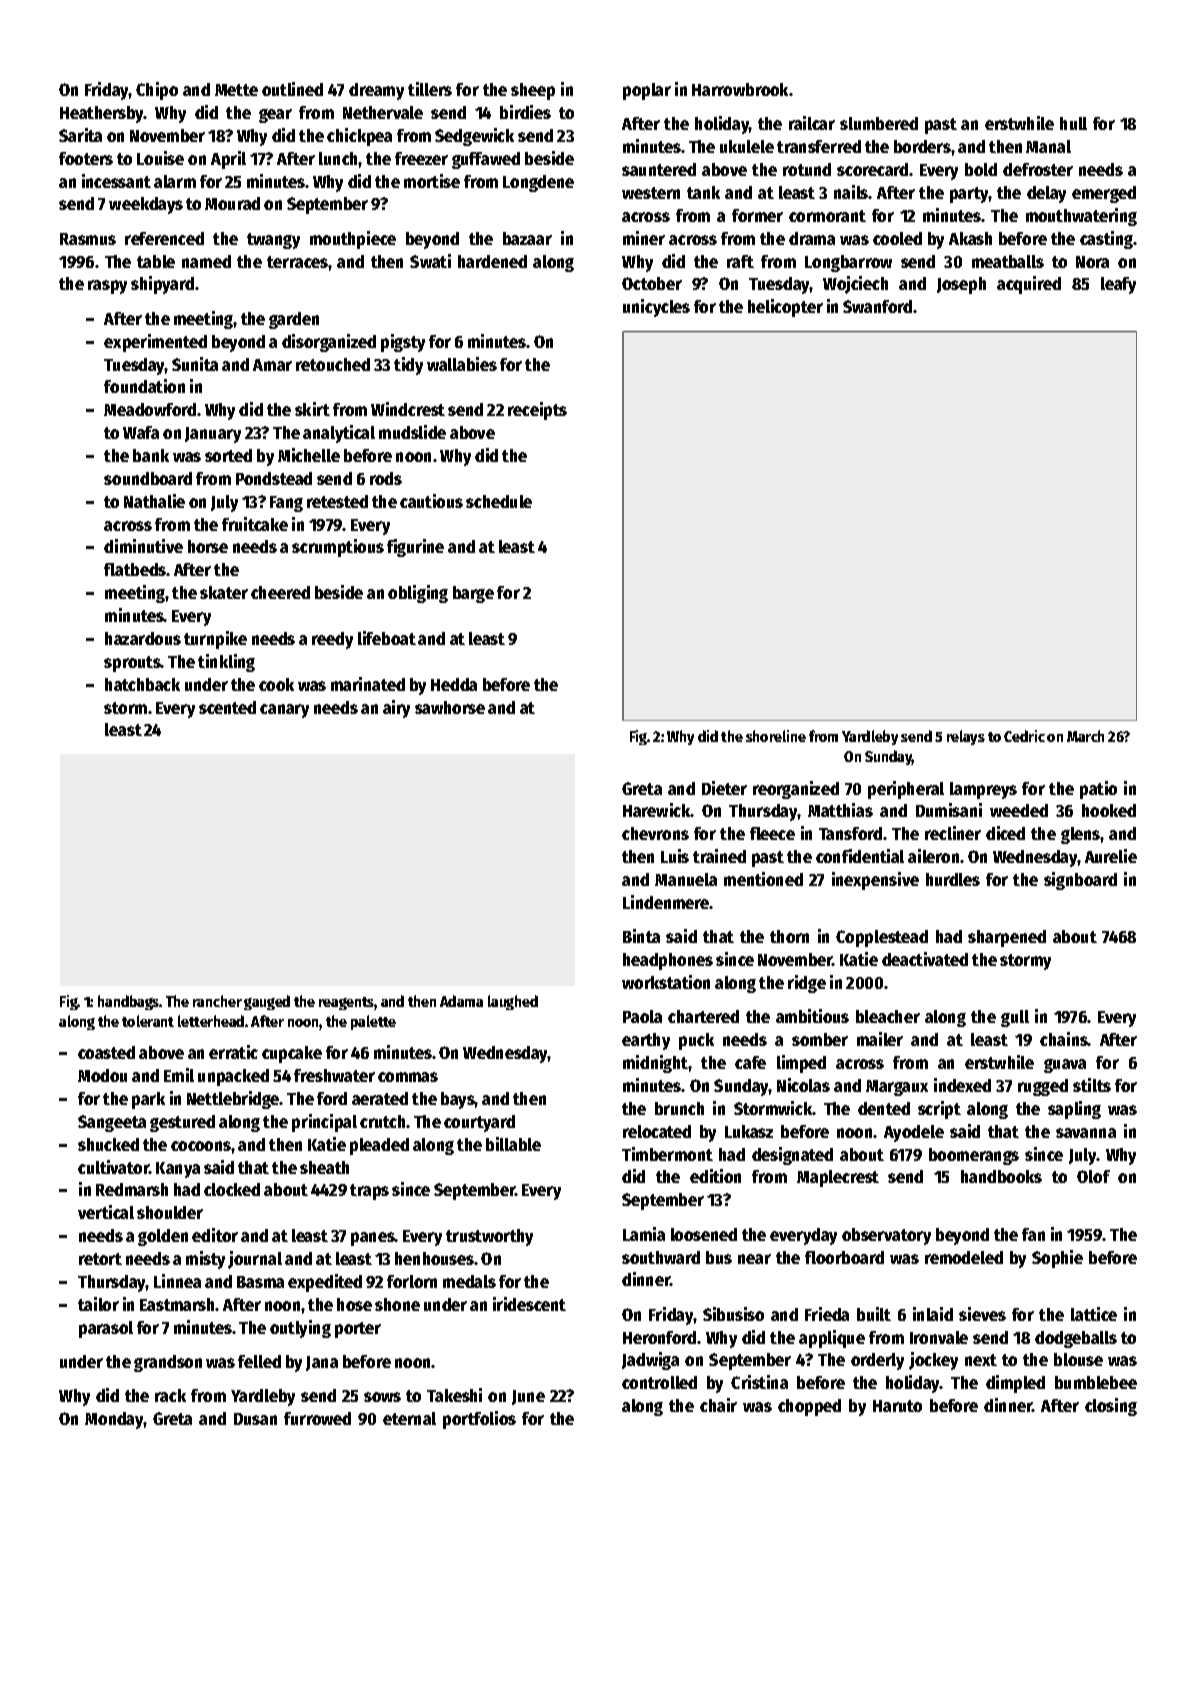 Image resolution: width=1197 pixels, height=1693 pixels. I want to click on helicopter, so click(785, 308).
